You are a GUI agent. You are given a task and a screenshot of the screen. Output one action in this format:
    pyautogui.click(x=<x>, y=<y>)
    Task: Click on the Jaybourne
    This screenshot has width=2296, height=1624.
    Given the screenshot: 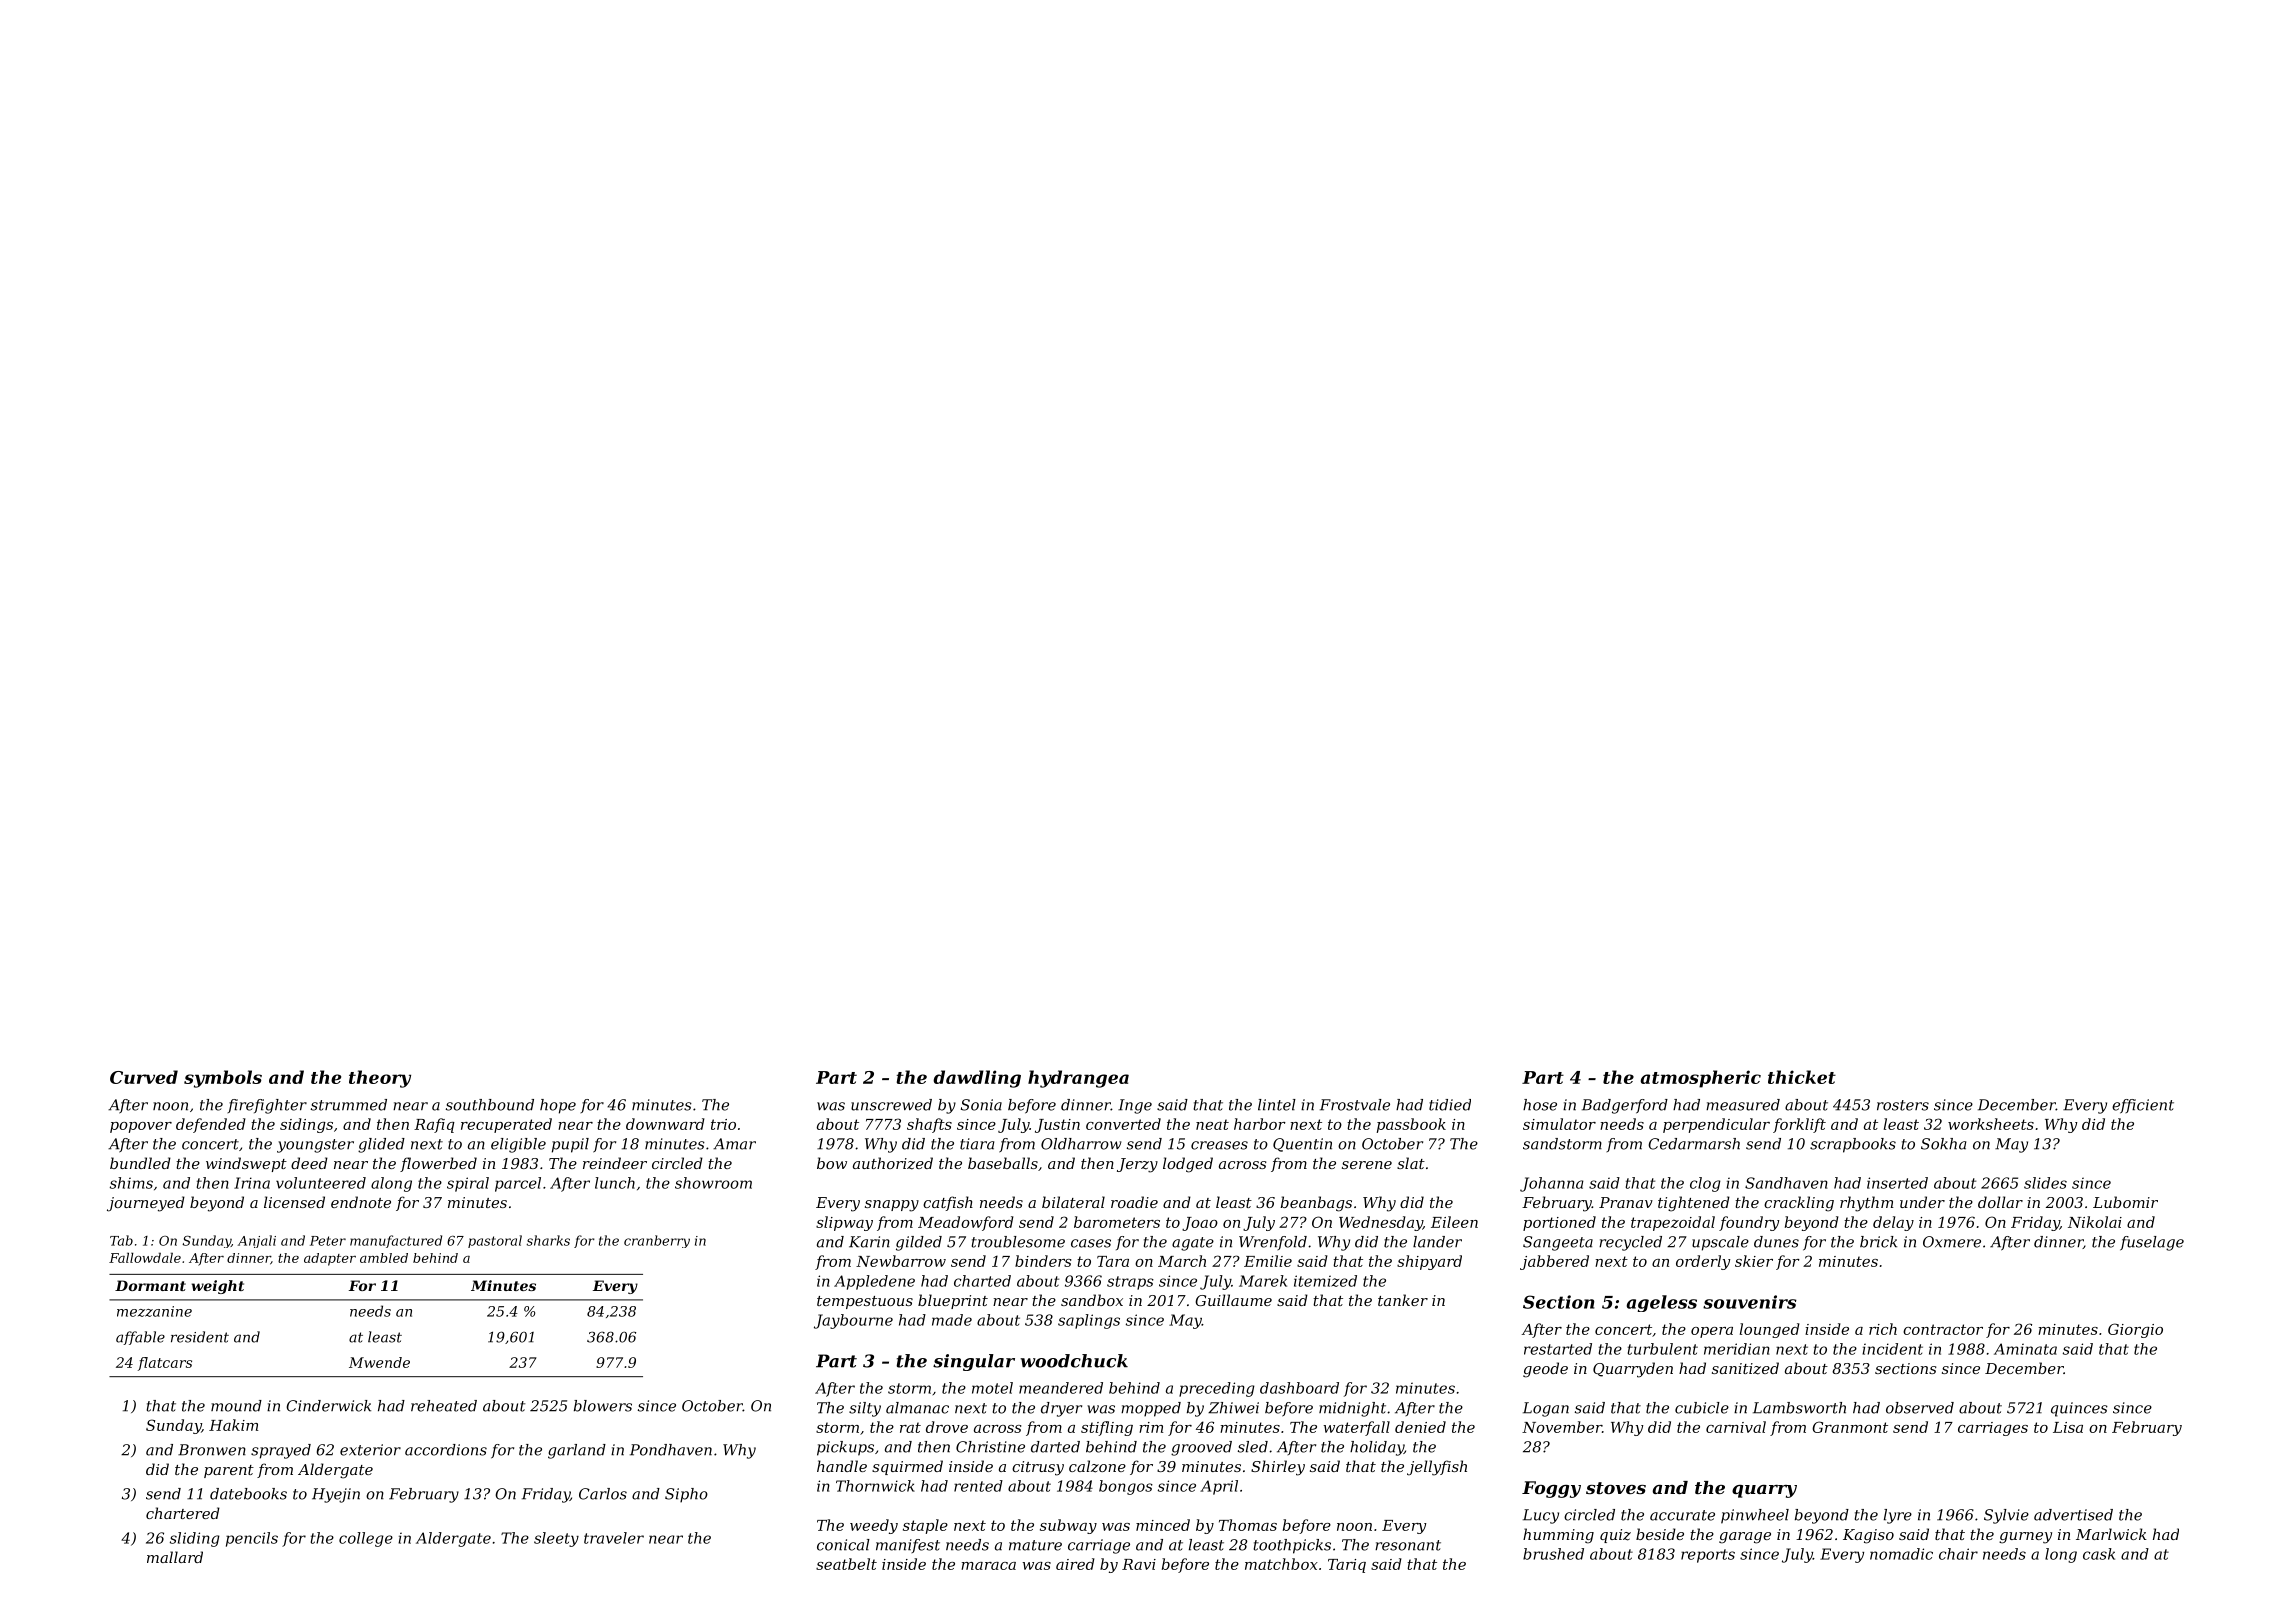 What is the action you would take?
    pyautogui.click(x=853, y=1321)
